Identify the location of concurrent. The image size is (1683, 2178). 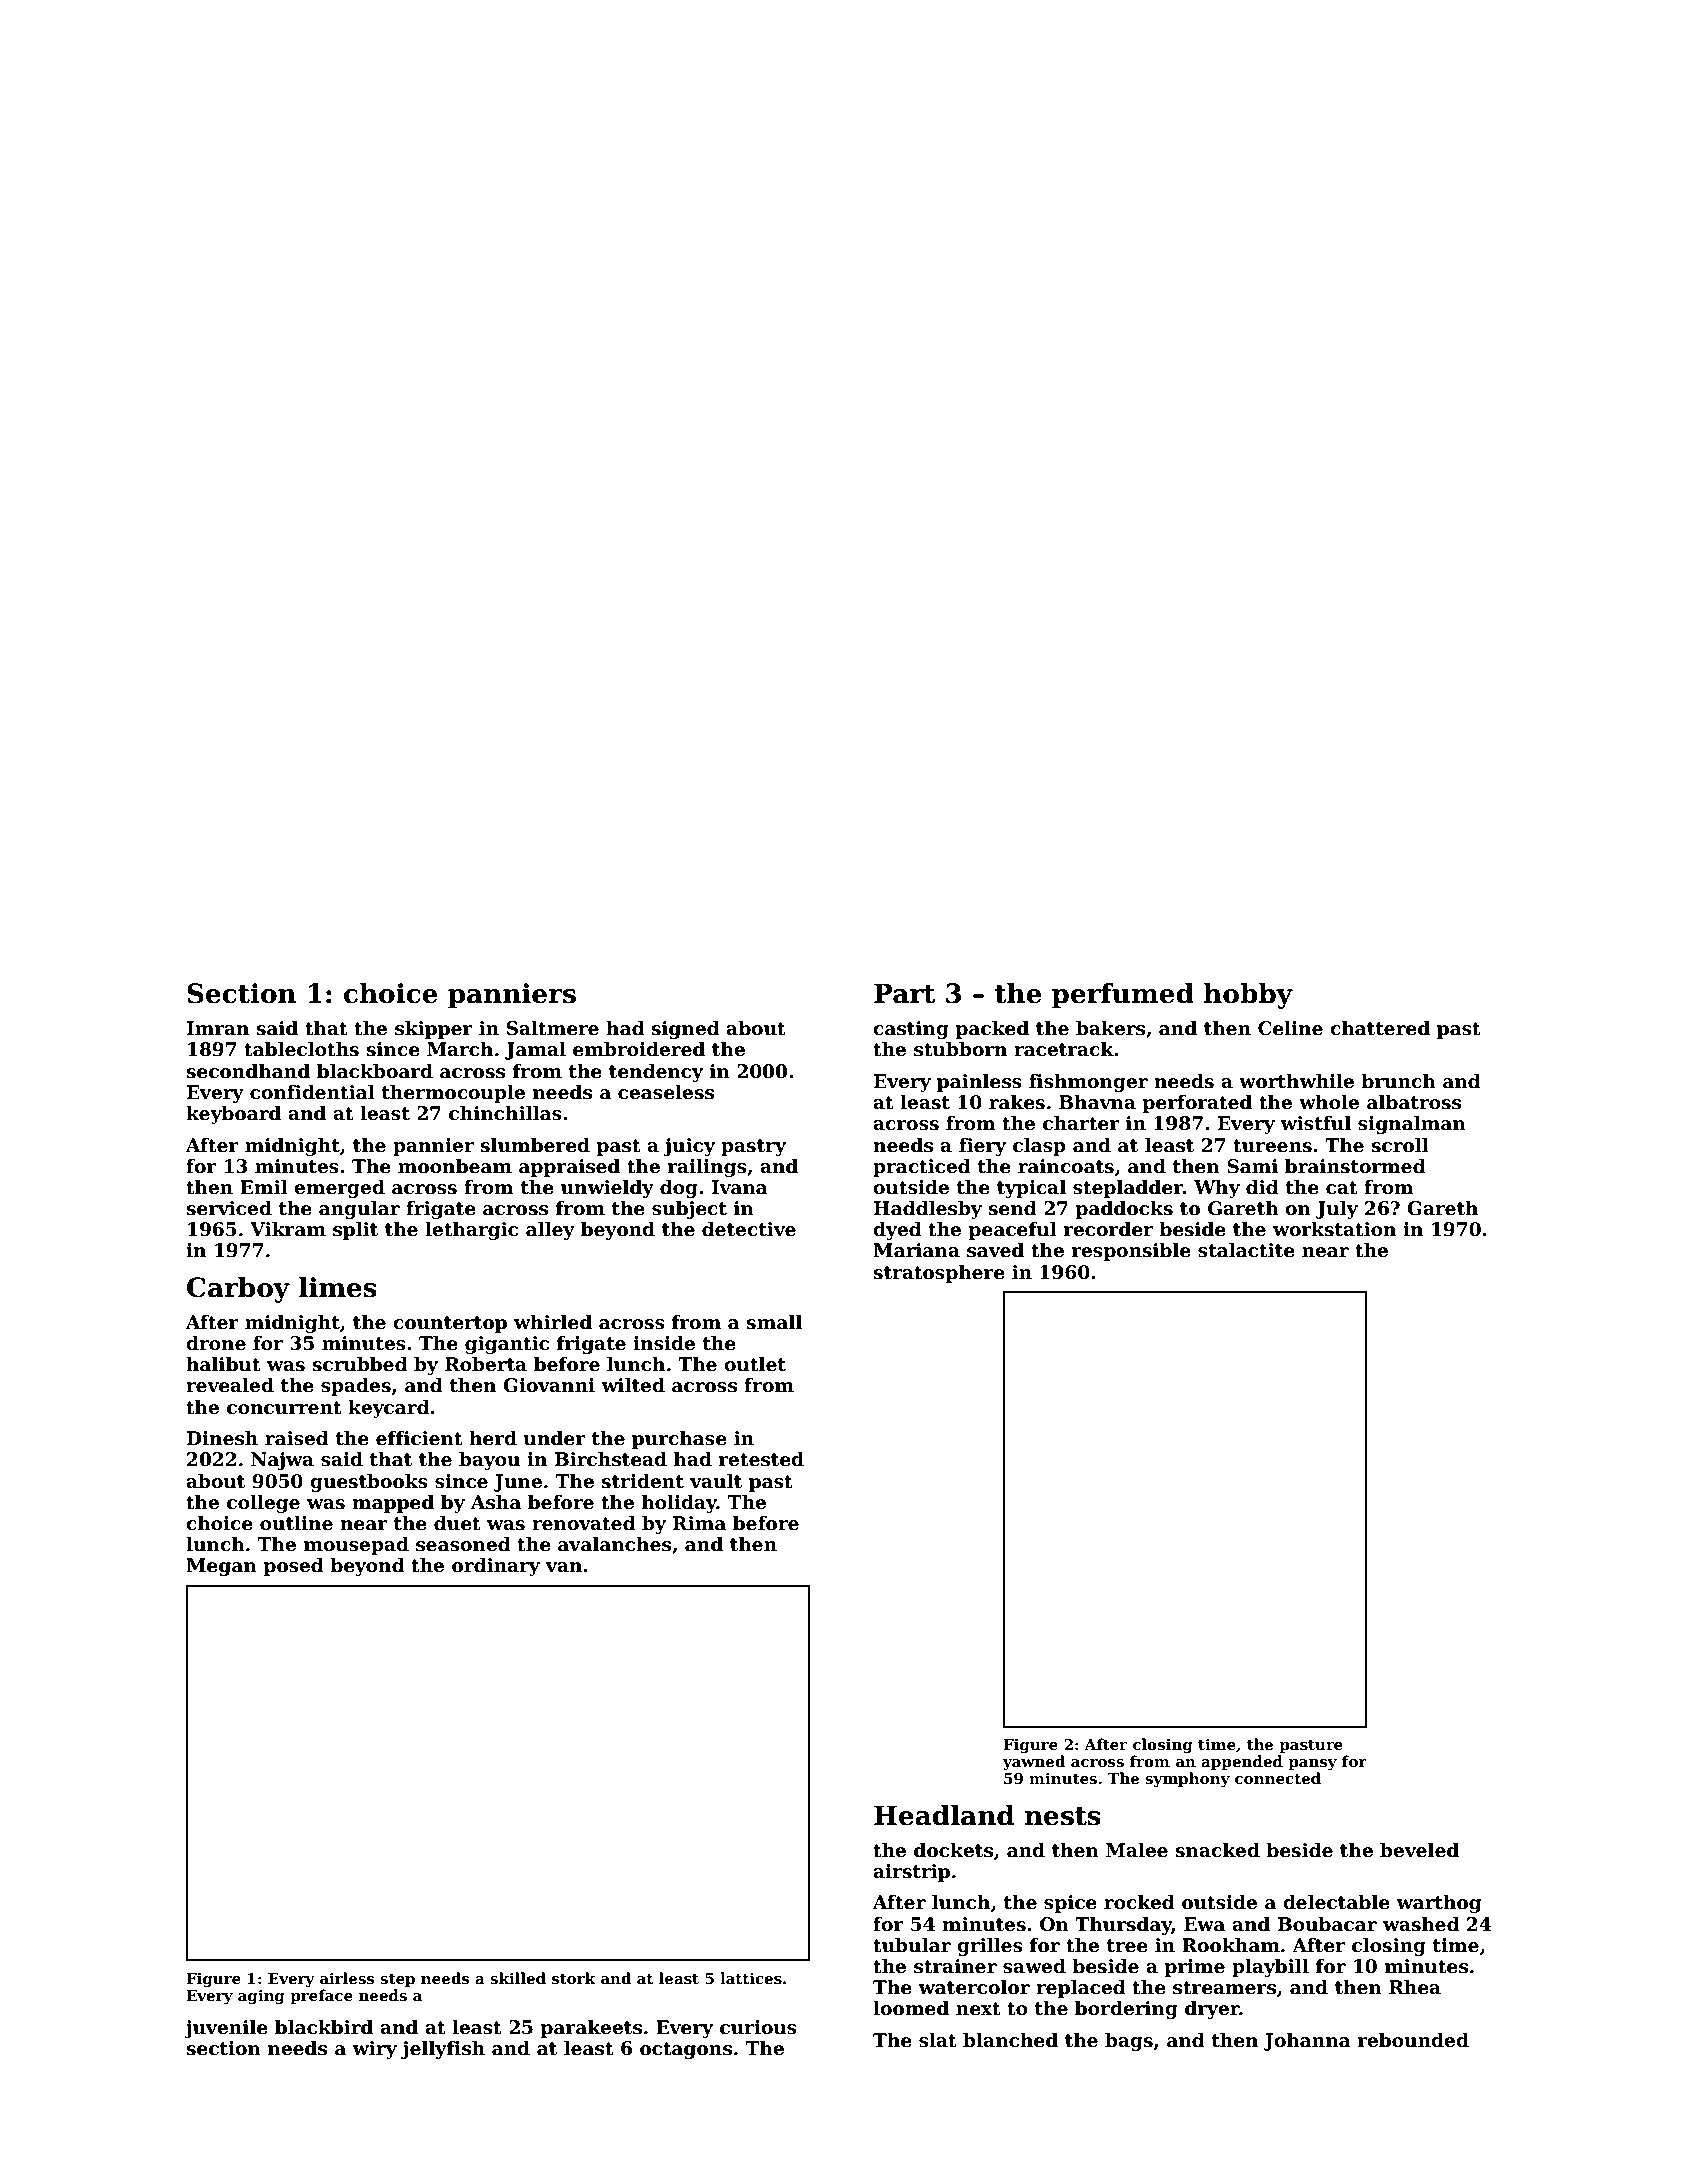
(284, 1408).
